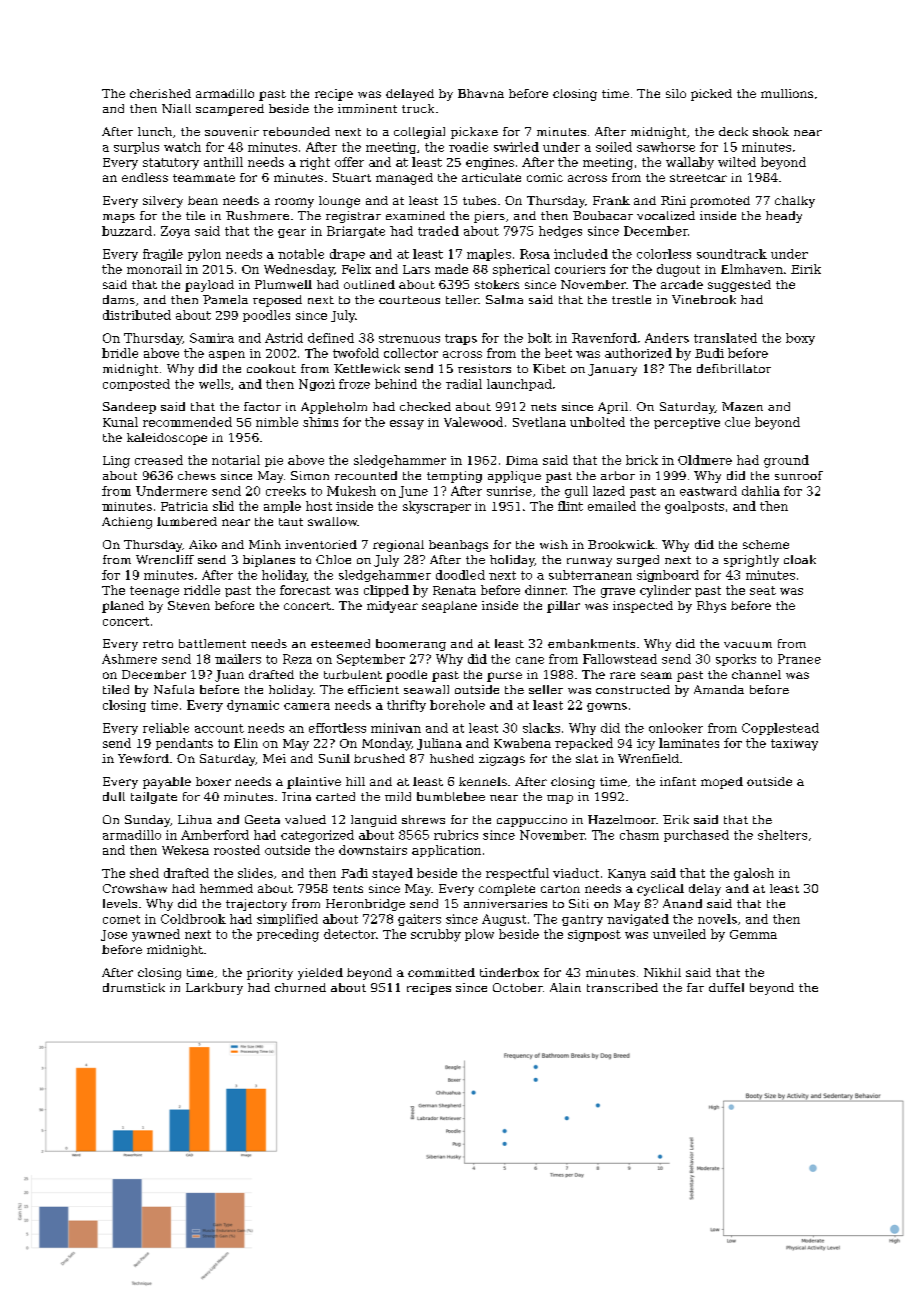  What do you see at coordinates (570, 506) in the screenshot?
I see `flint` at bounding box center [570, 506].
